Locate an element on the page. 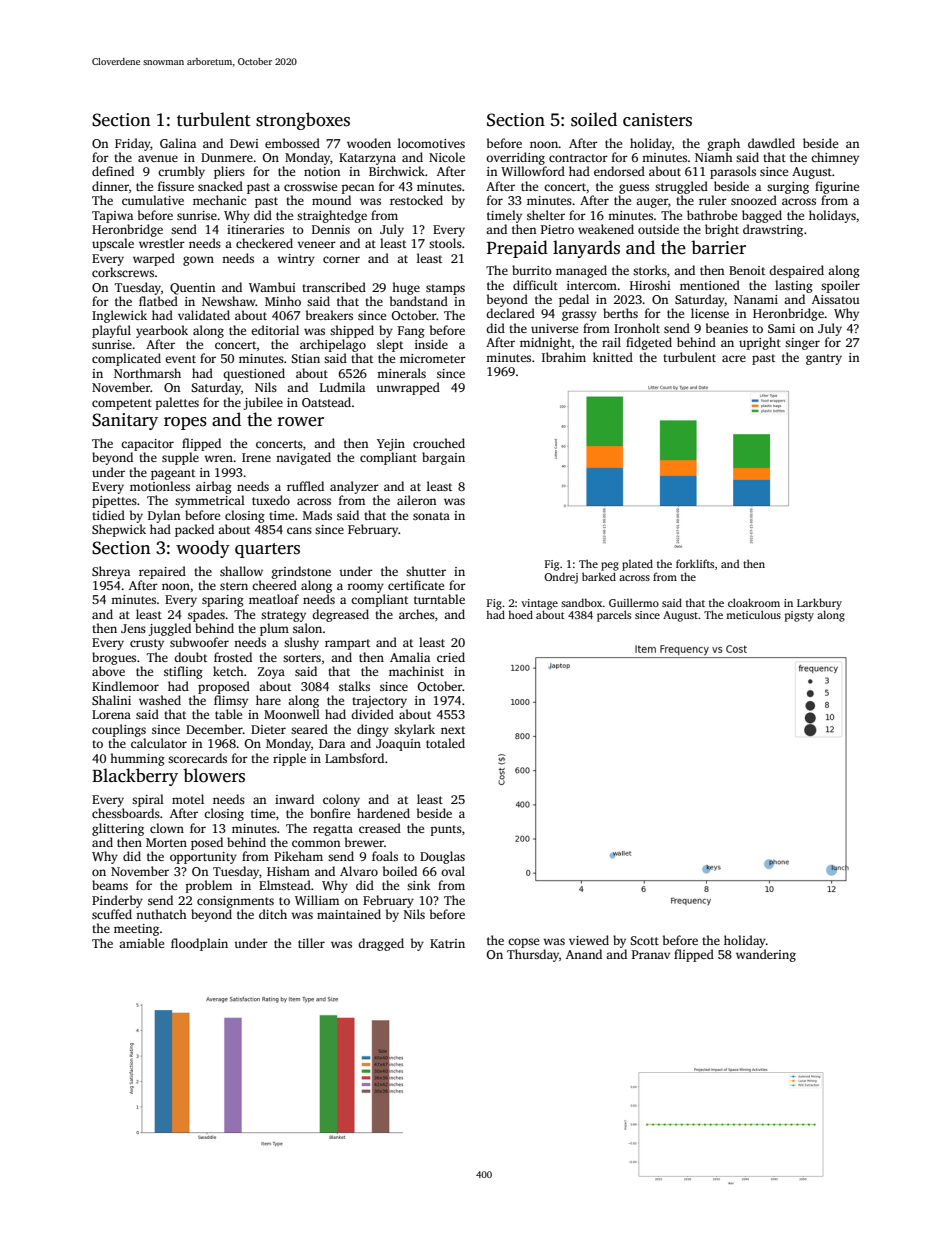 This page has height=1233, width=952. Galina is located at coordinates (178, 143).
